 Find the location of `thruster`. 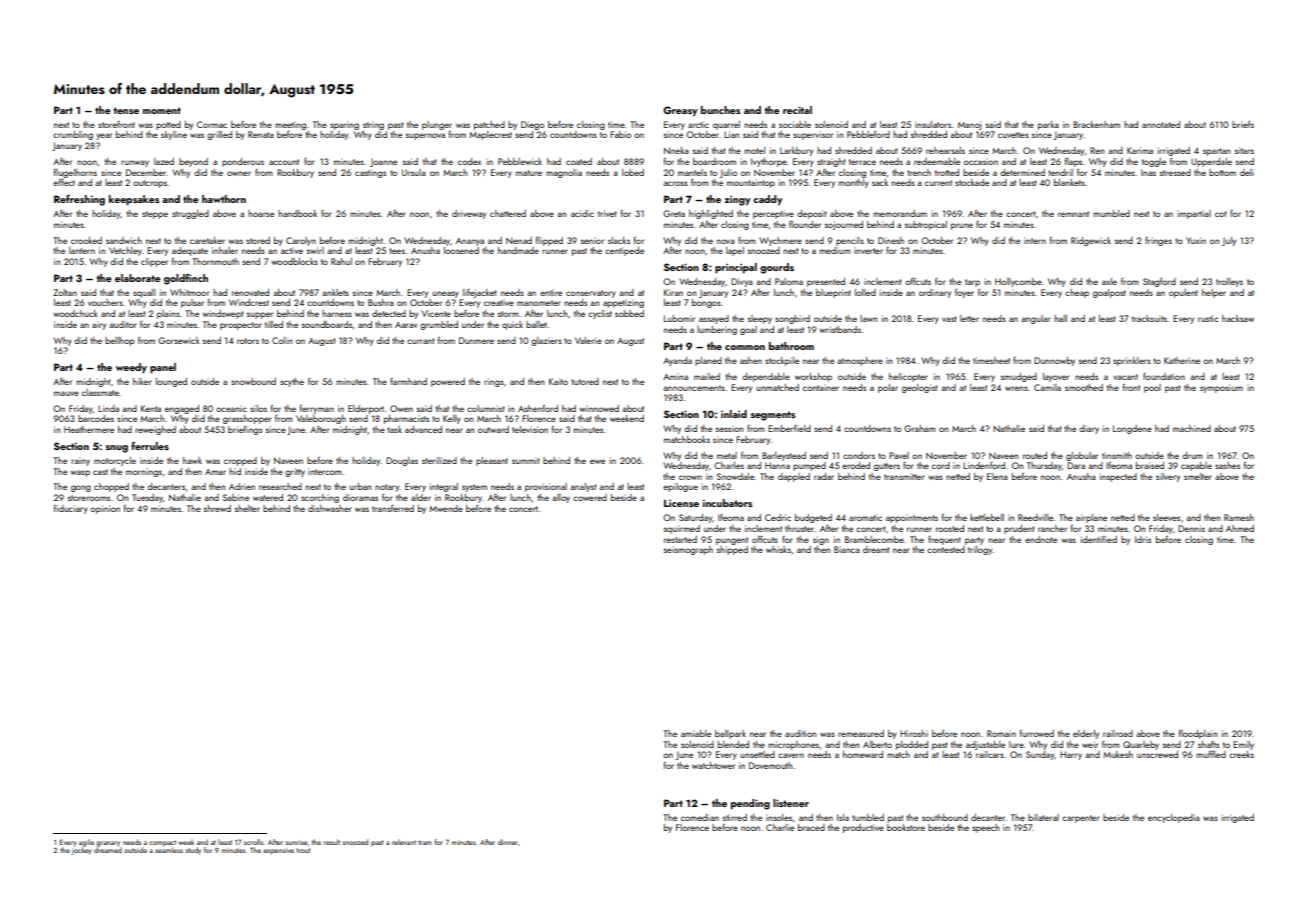

thruster is located at coordinates (800, 528).
